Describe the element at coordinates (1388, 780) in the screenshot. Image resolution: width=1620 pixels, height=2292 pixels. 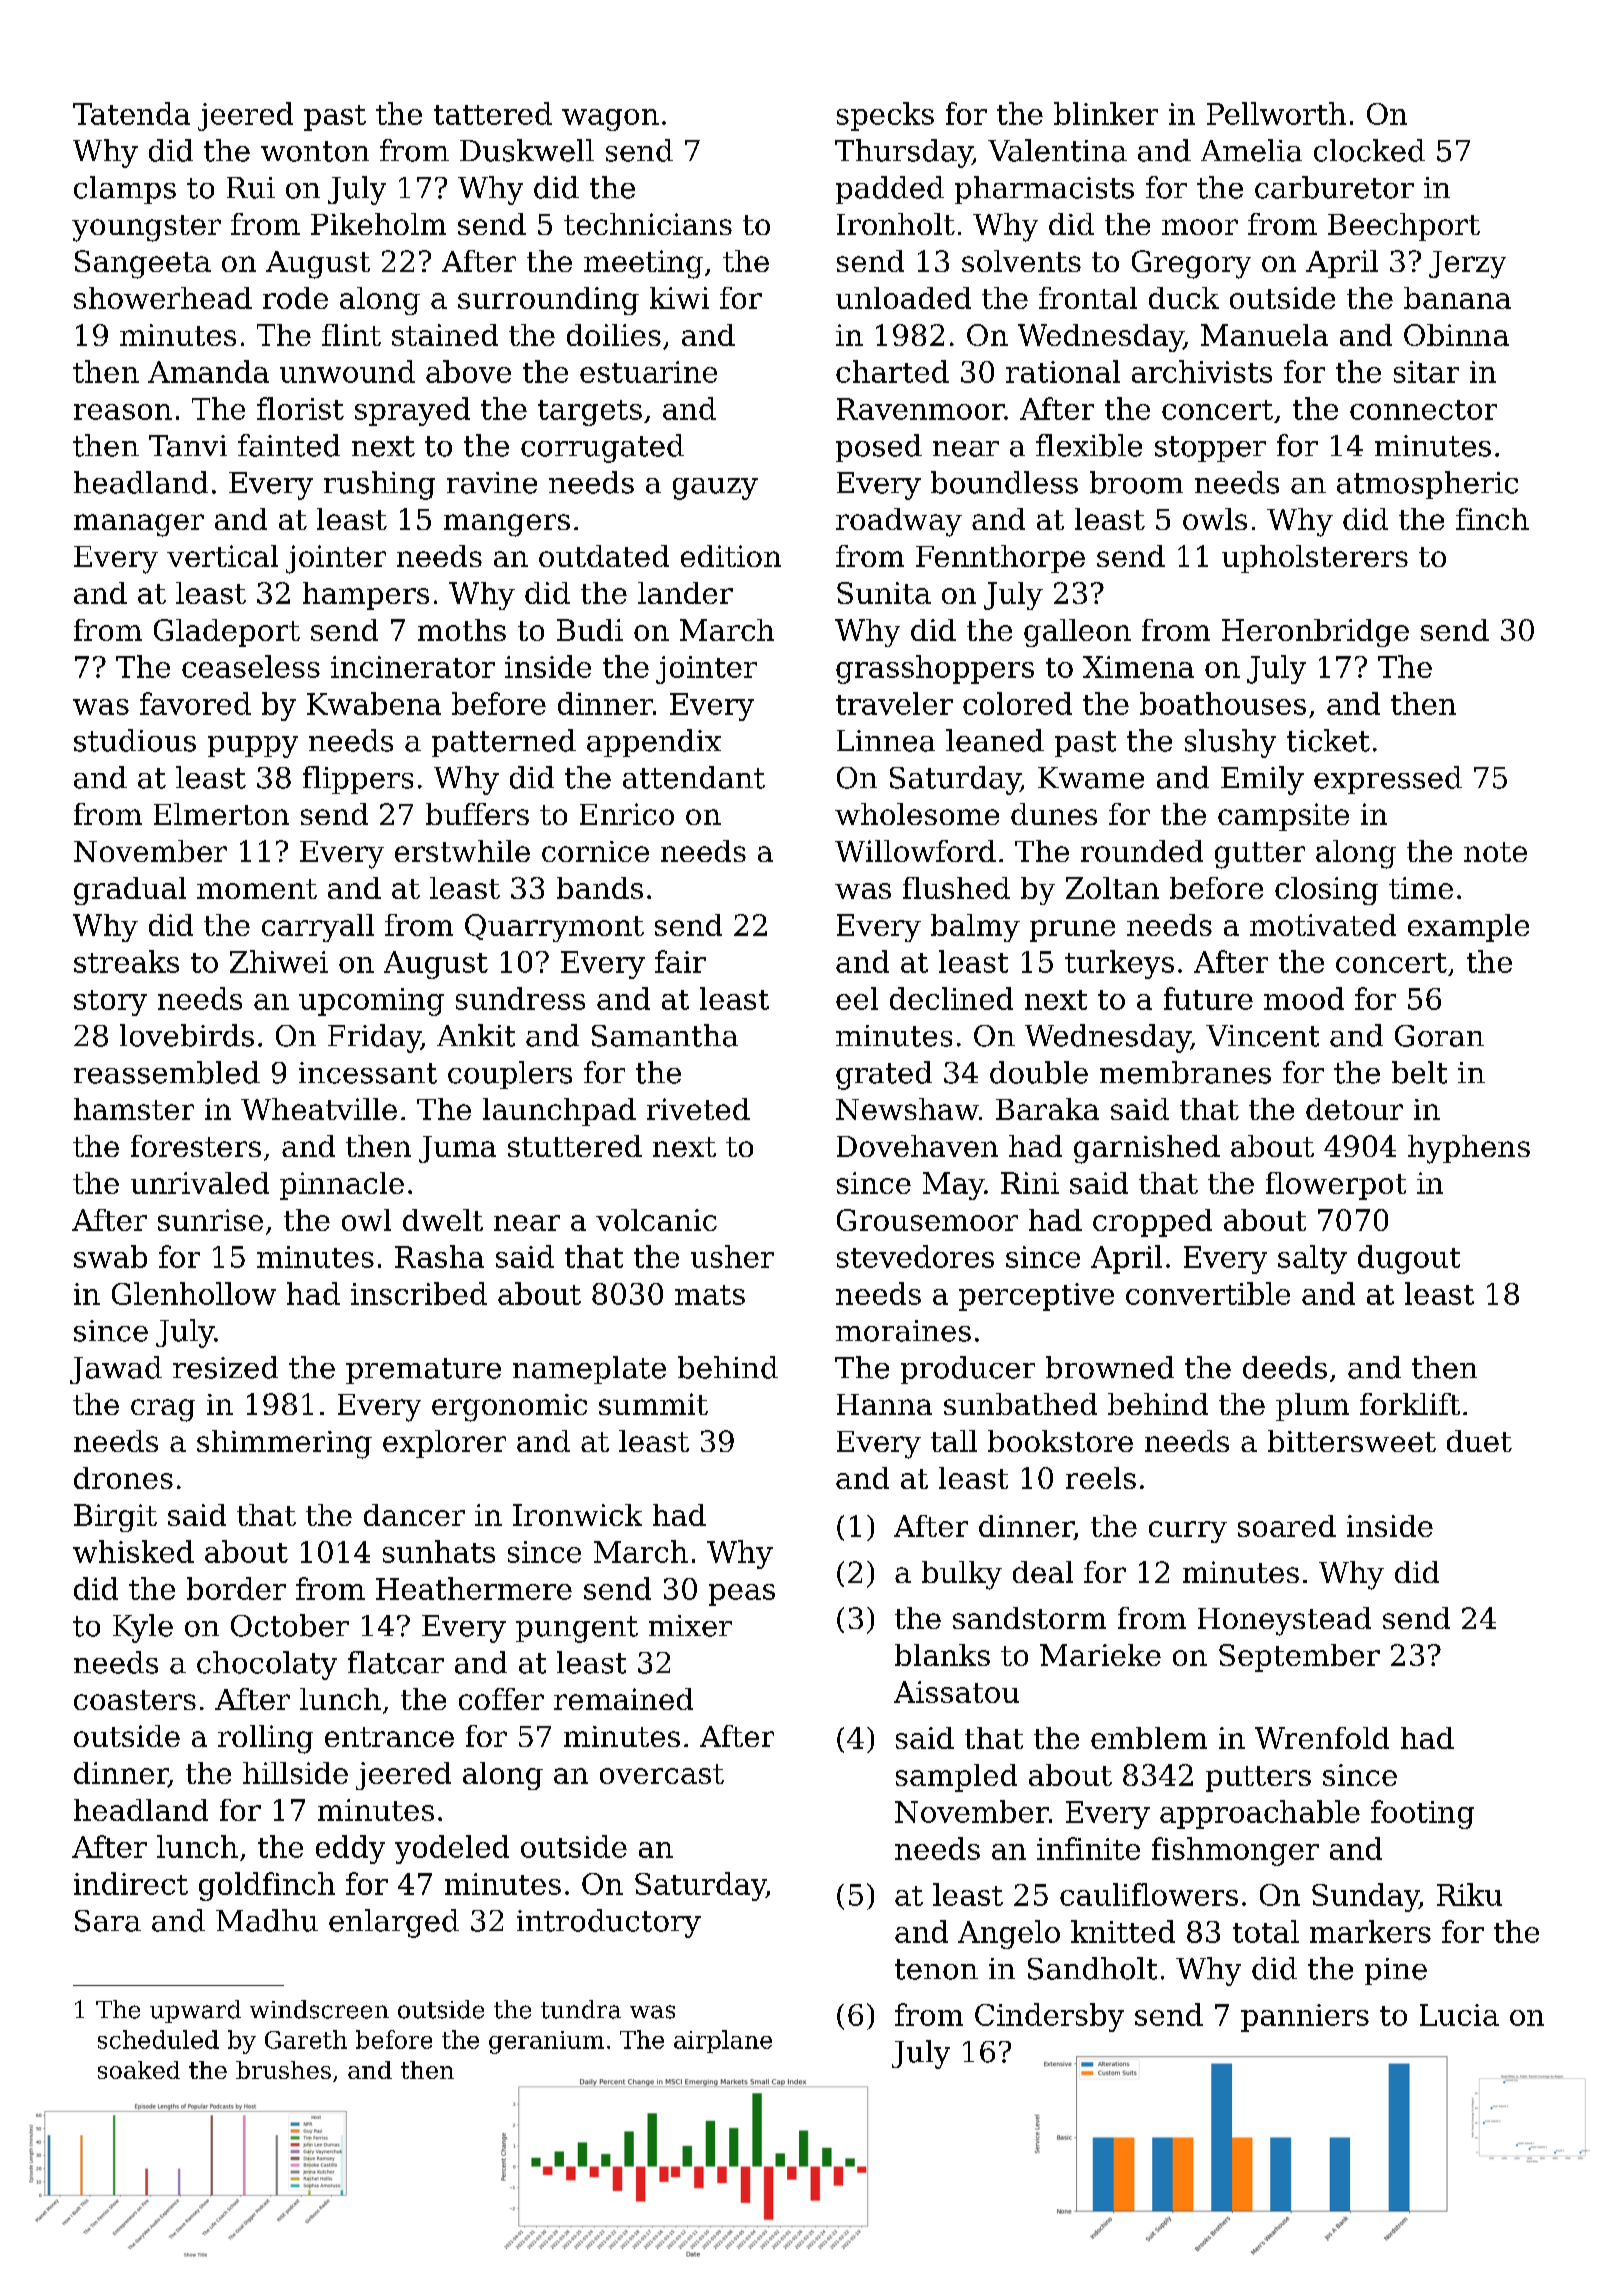
I see `expressed` at that location.
